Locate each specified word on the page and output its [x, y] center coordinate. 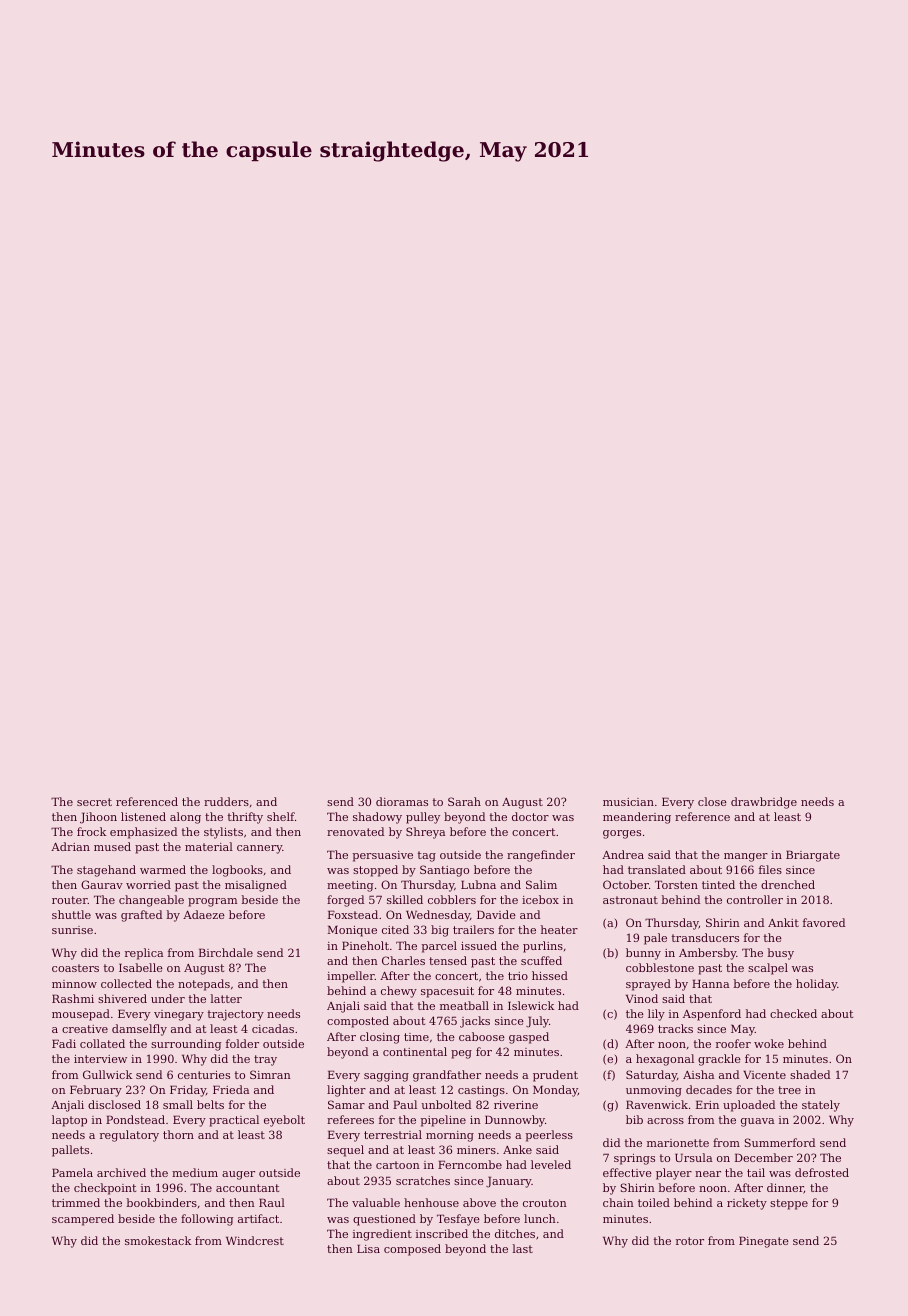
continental [415, 1051]
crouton [545, 1203]
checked [793, 1013]
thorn [178, 1134]
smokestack [158, 1240]
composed [412, 1250]
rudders [226, 801]
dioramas [402, 801]
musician [628, 802]
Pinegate [764, 1242]
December [764, 1157]
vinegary [179, 1015]
